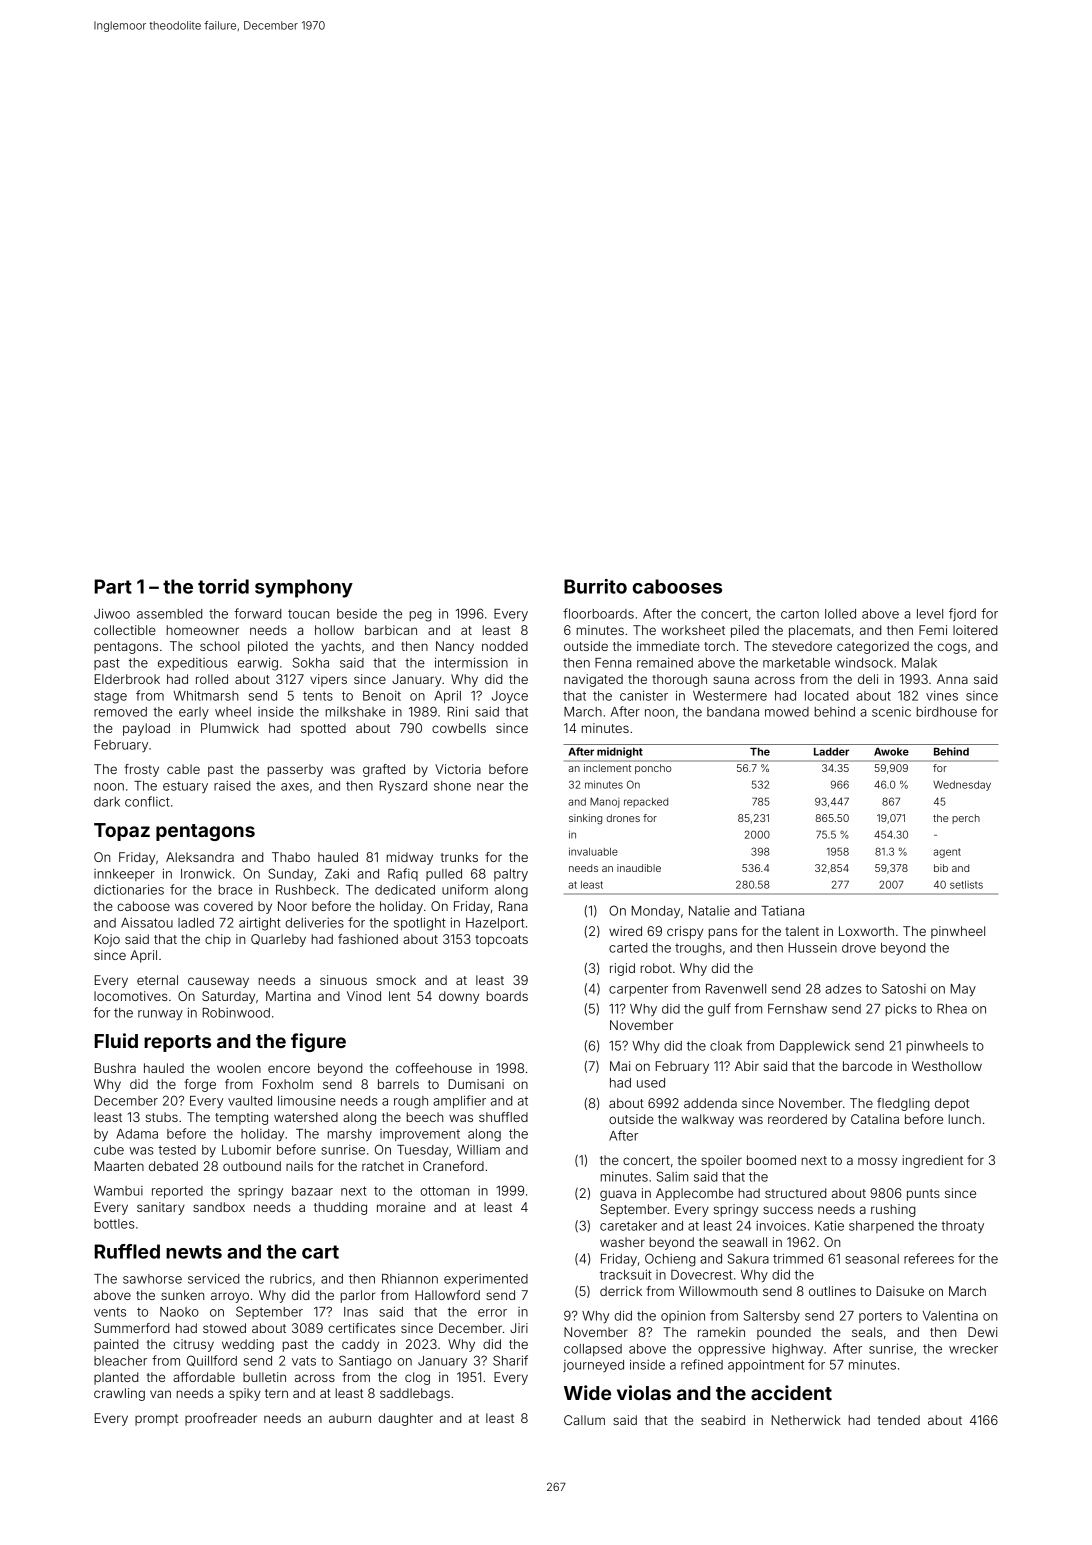  What do you see at coordinates (156, 1420) in the image?
I see `prompt` at bounding box center [156, 1420].
